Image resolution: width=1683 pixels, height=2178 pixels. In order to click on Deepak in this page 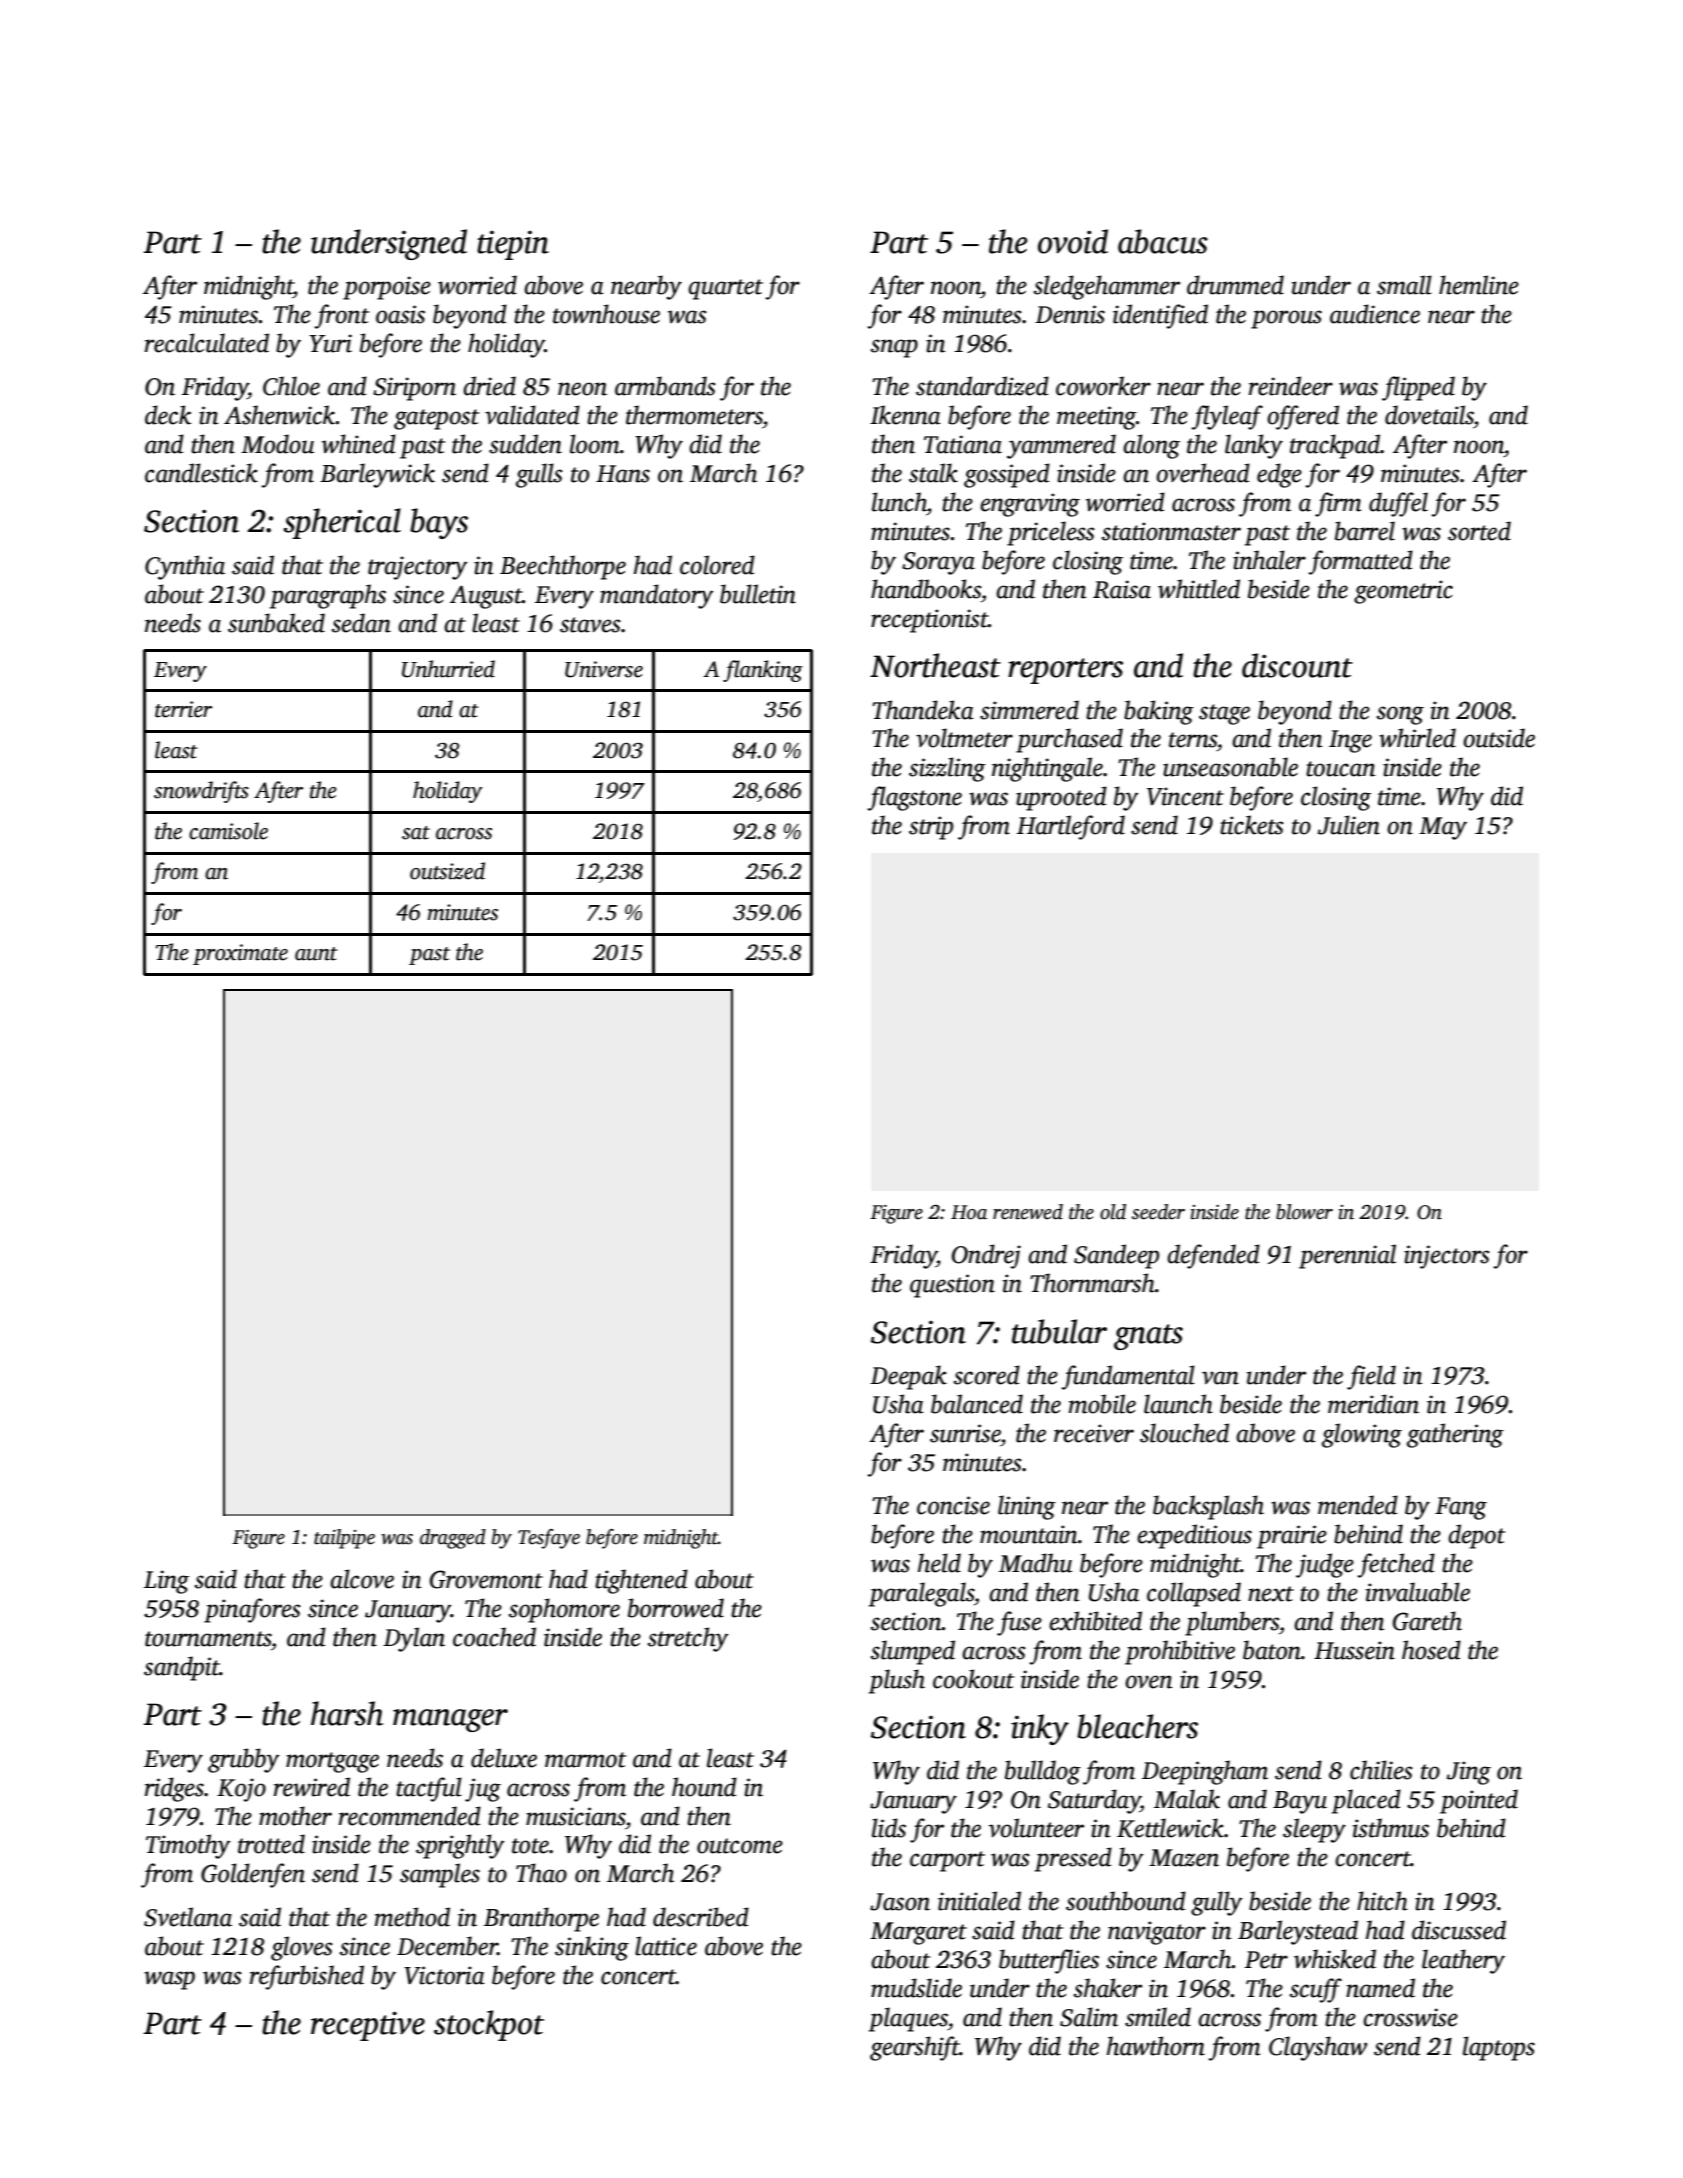, I will do `click(908, 1377)`.
